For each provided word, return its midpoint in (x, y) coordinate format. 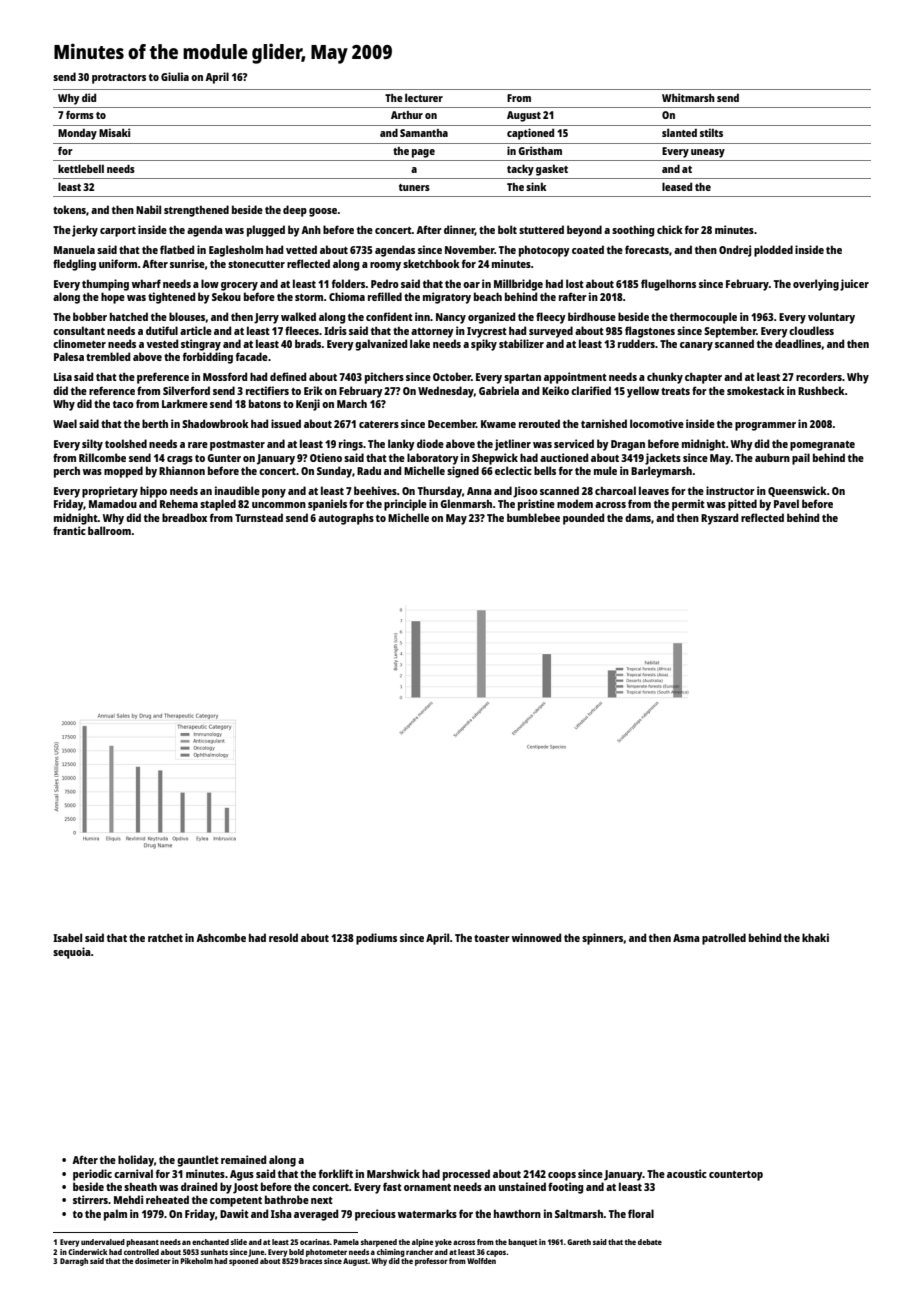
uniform (118, 263)
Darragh (74, 1262)
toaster (492, 938)
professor (431, 1262)
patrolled (724, 939)
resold (283, 937)
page (423, 153)
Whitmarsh (688, 97)
